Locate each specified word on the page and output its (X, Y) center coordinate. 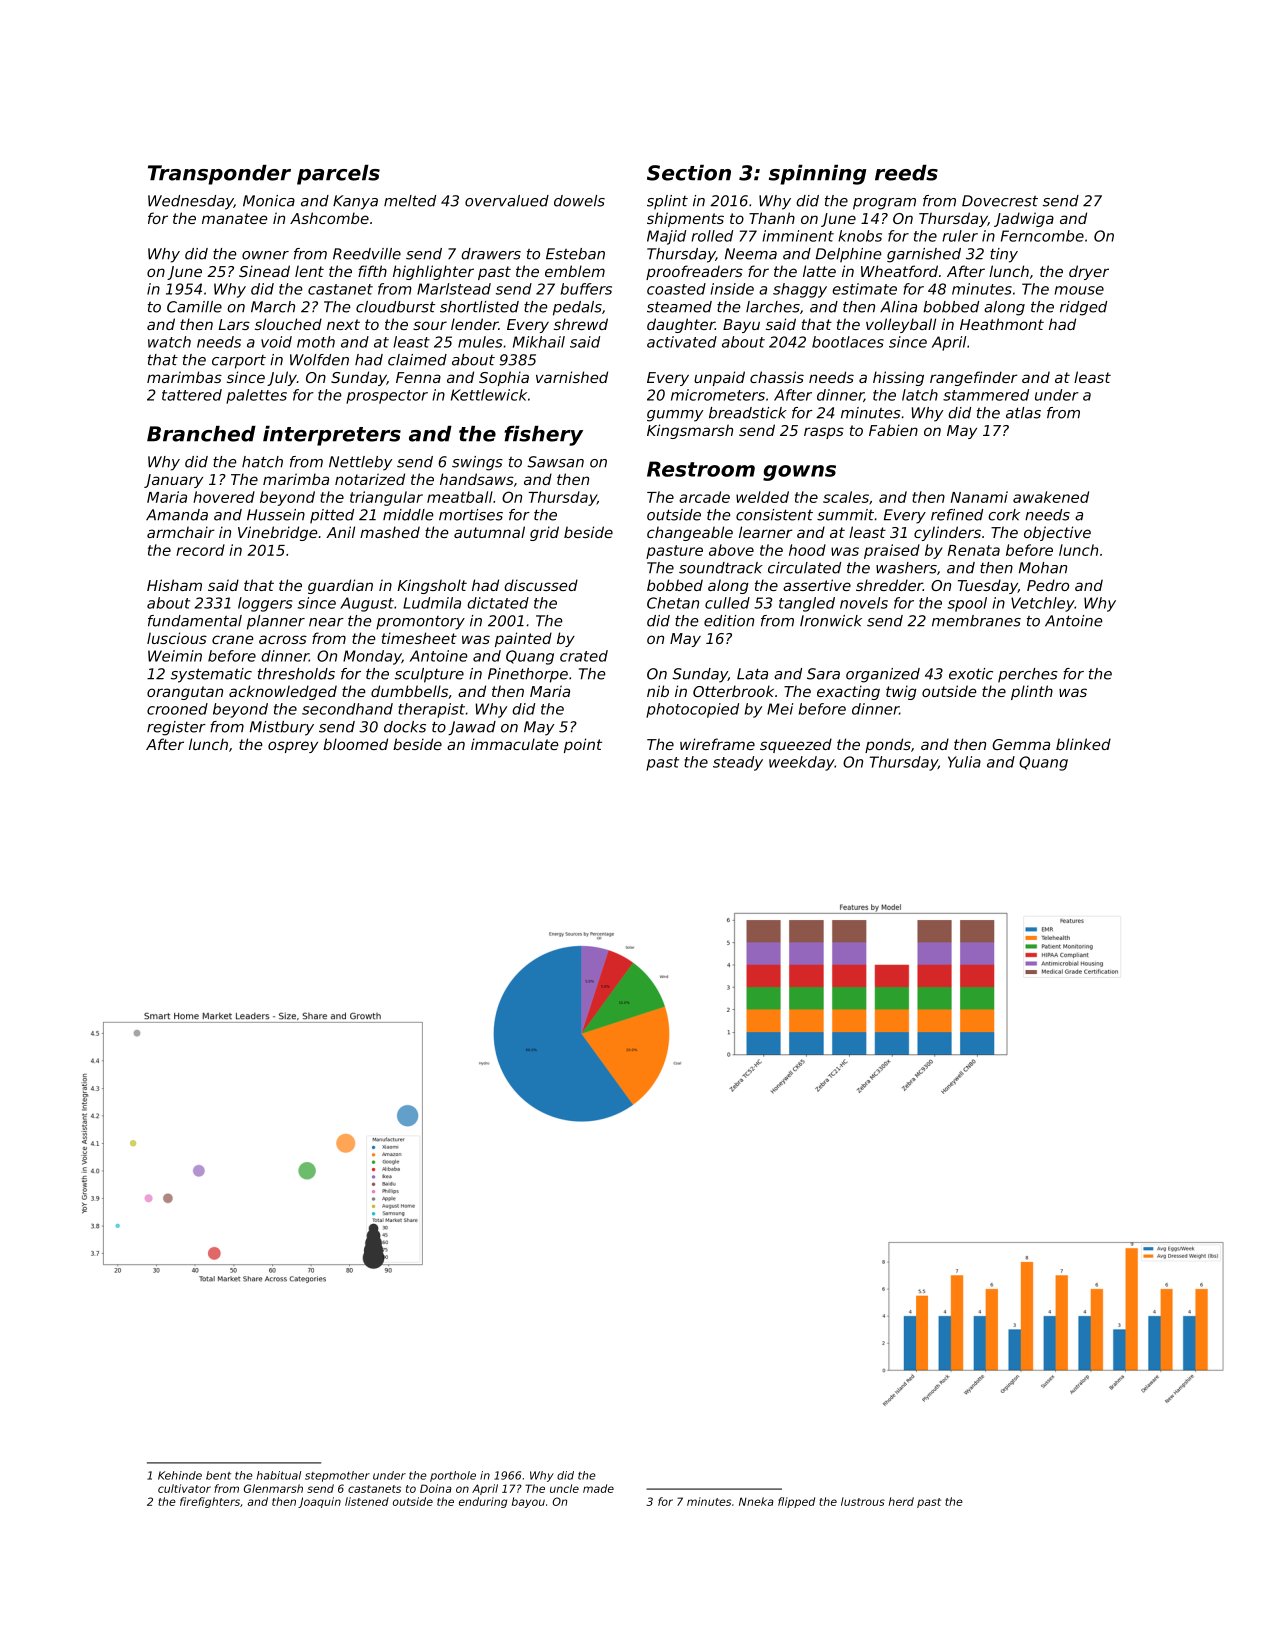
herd (901, 1501)
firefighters (210, 1502)
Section (689, 173)
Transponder (219, 175)
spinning (818, 175)
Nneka (756, 1501)
